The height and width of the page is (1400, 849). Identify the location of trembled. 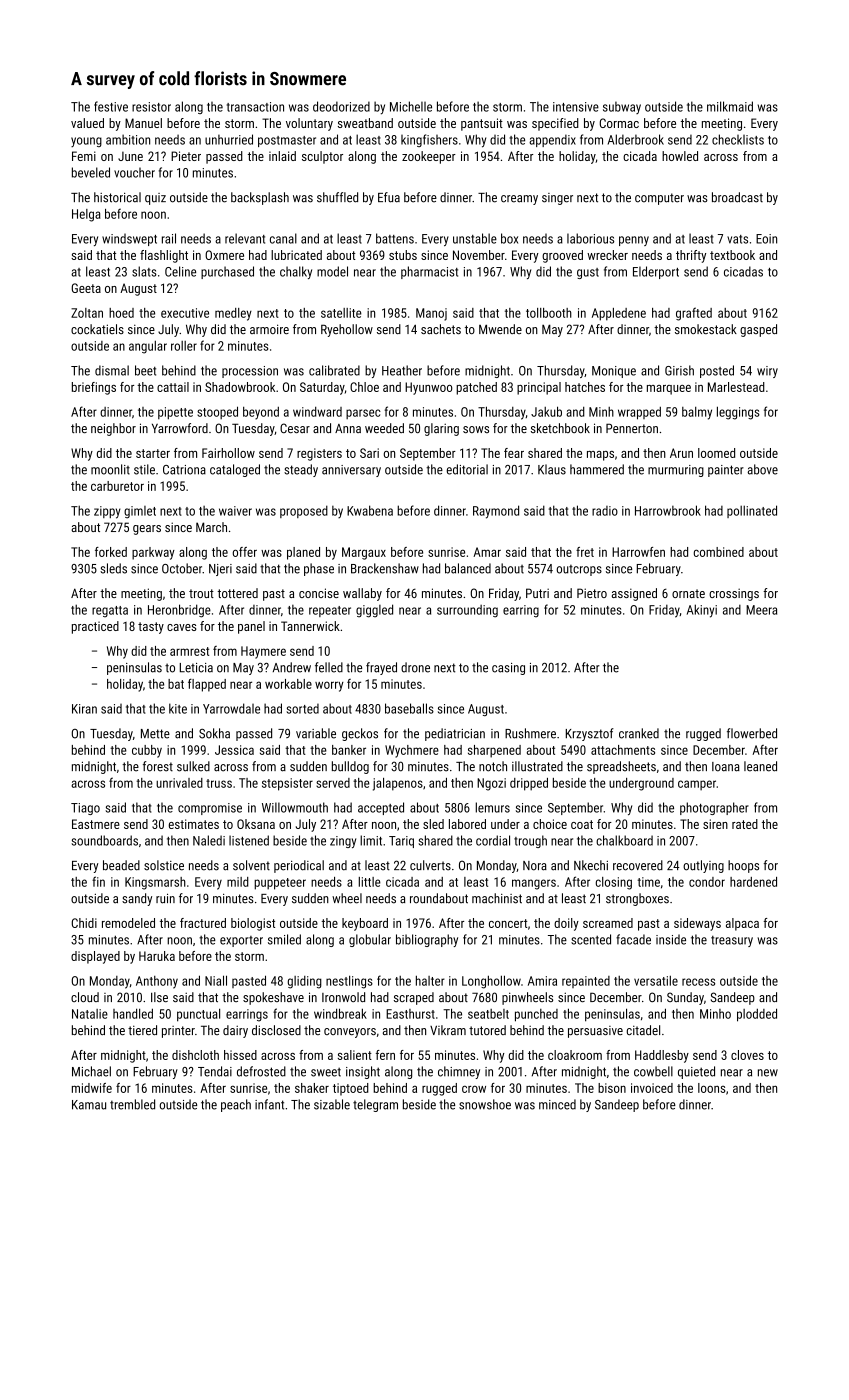
(132, 1104).
